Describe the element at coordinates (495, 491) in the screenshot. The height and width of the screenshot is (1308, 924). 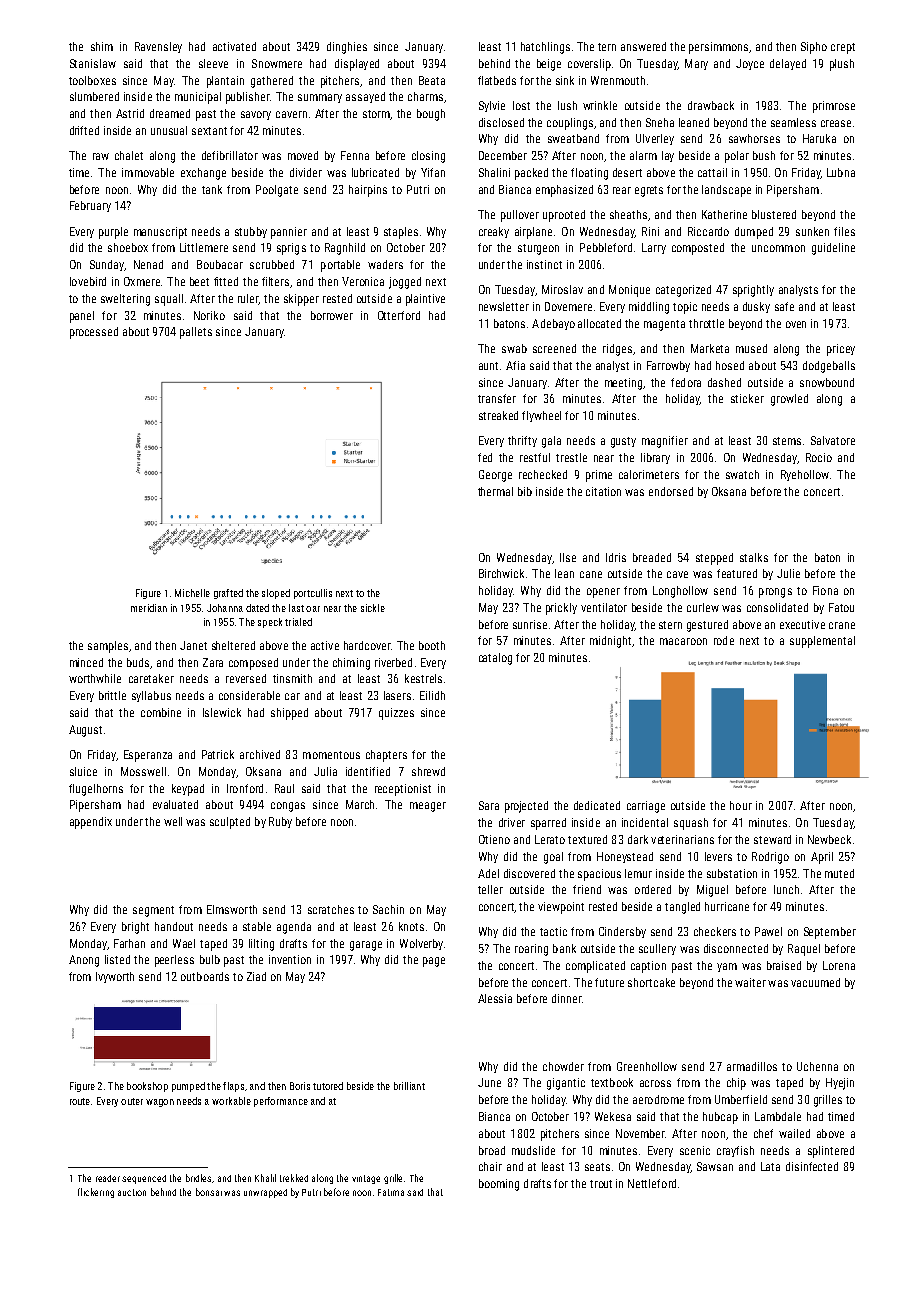
I see `thermal` at that location.
